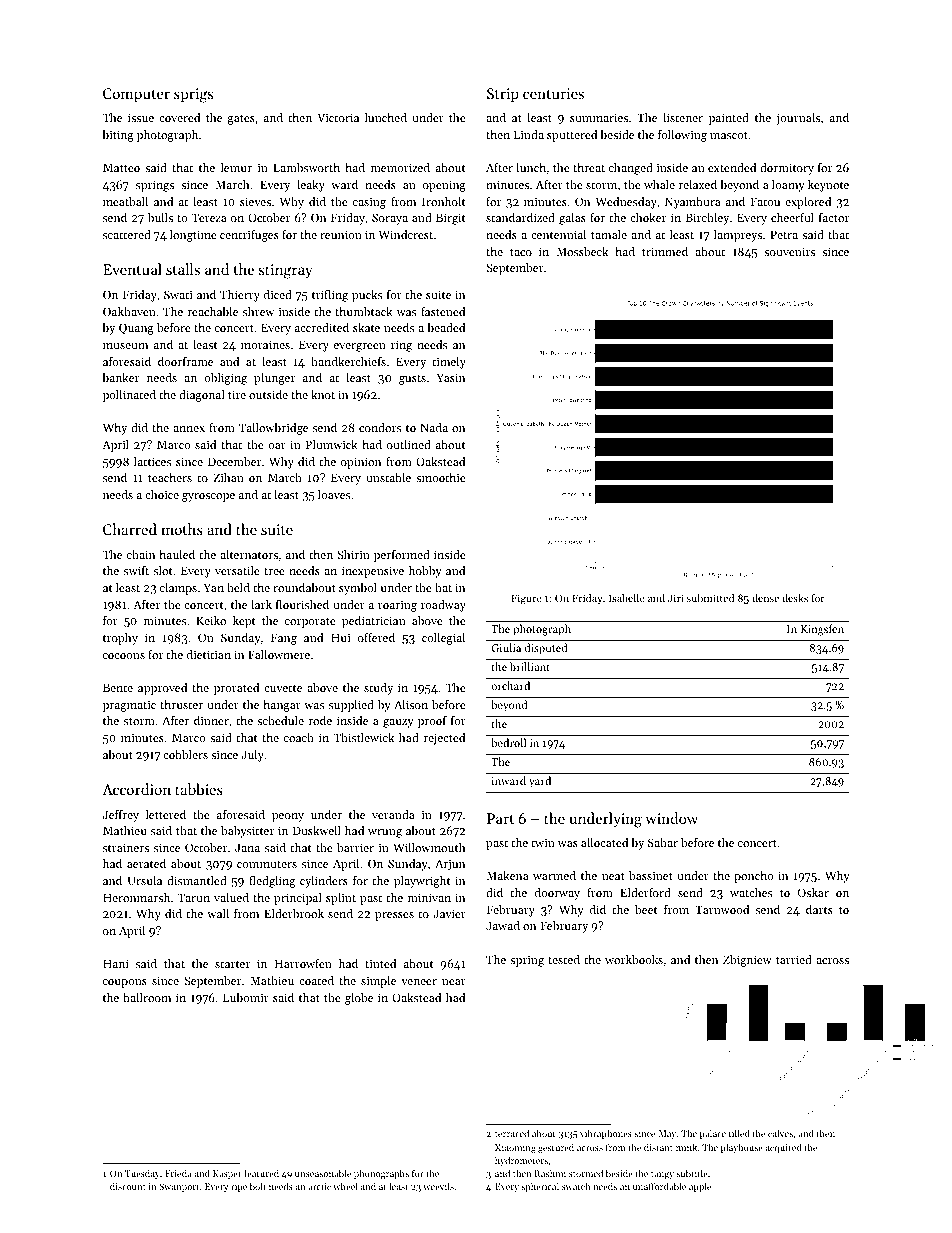 This screenshot has width=952, height=1233. I want to click on featured, so click(261, 1173).
